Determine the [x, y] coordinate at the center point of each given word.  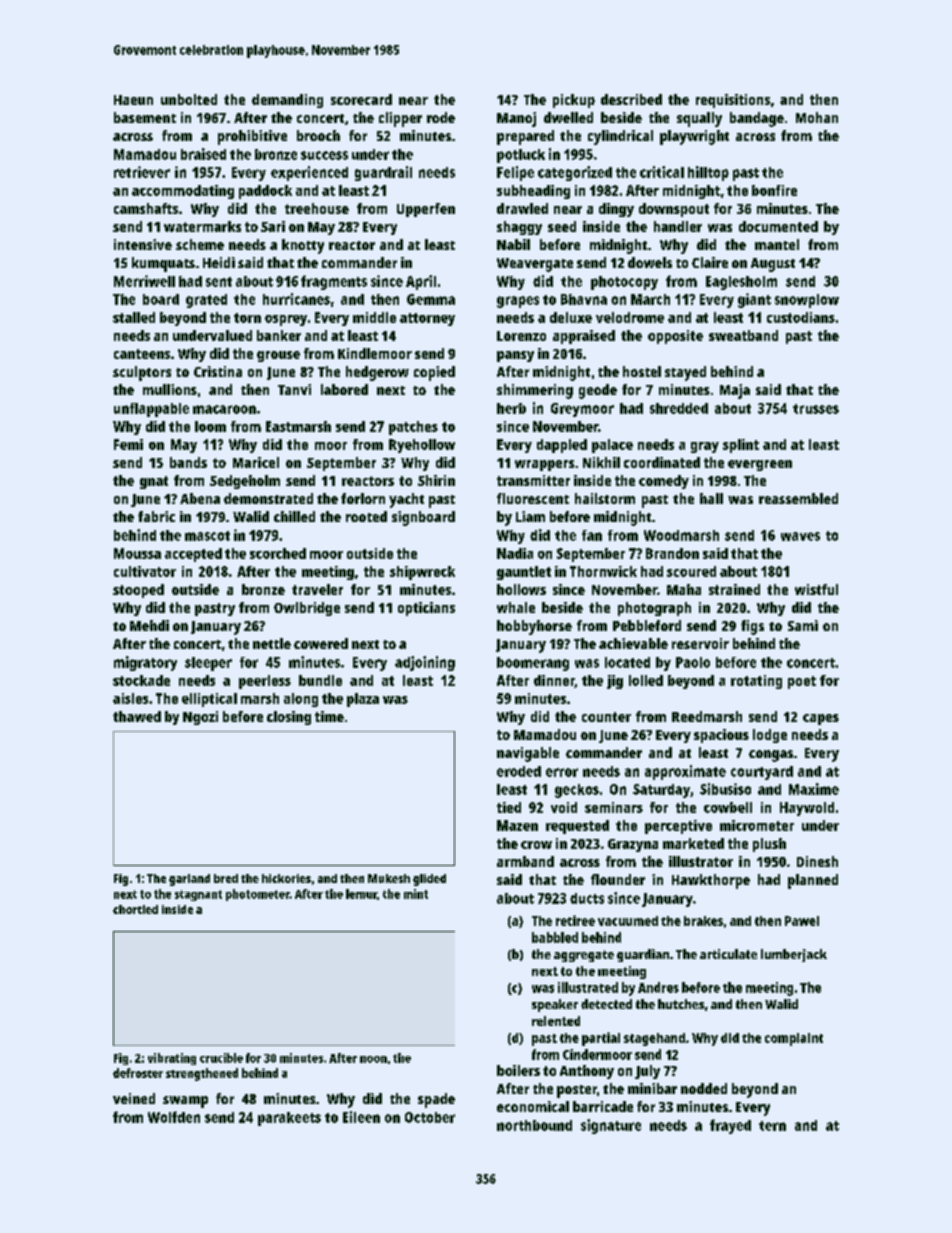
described [631, 99]
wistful [816, 589]
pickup [574, 101]
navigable [528, 754]
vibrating [172, 1059]
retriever [142, 172]
